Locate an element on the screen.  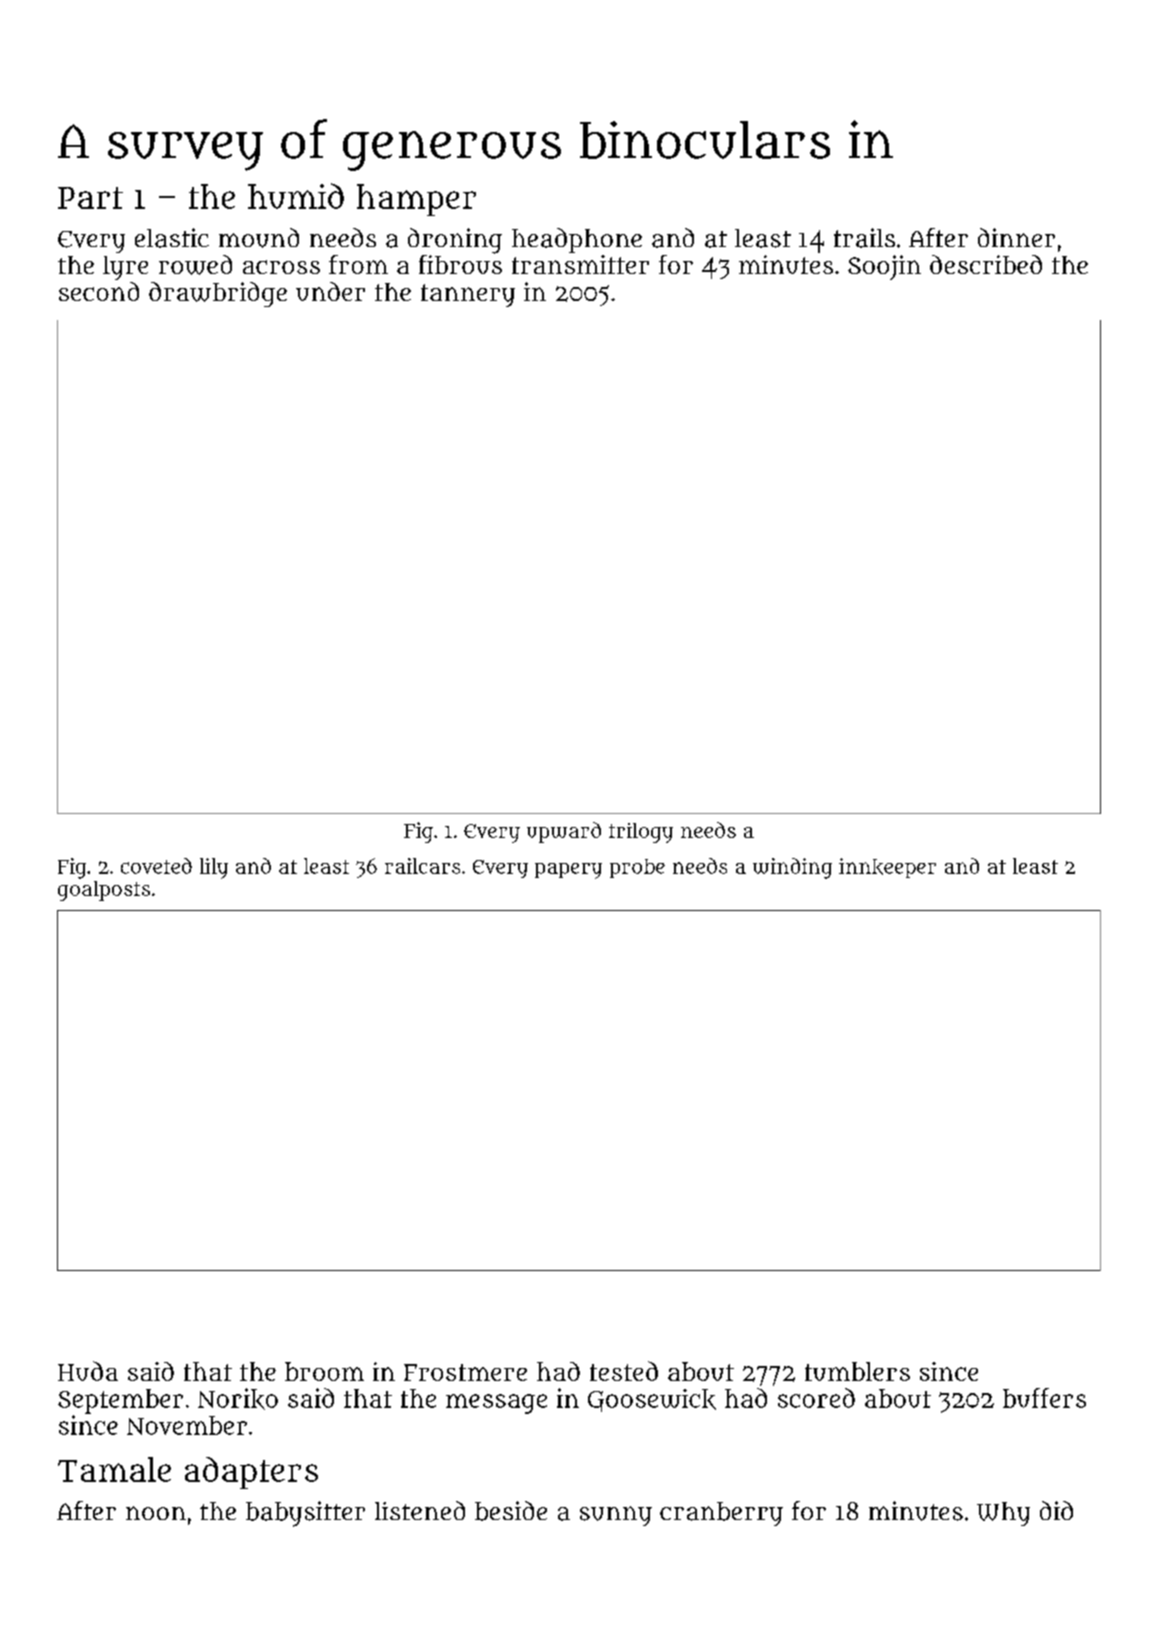
tannery is located at coordinates (468, 295).
